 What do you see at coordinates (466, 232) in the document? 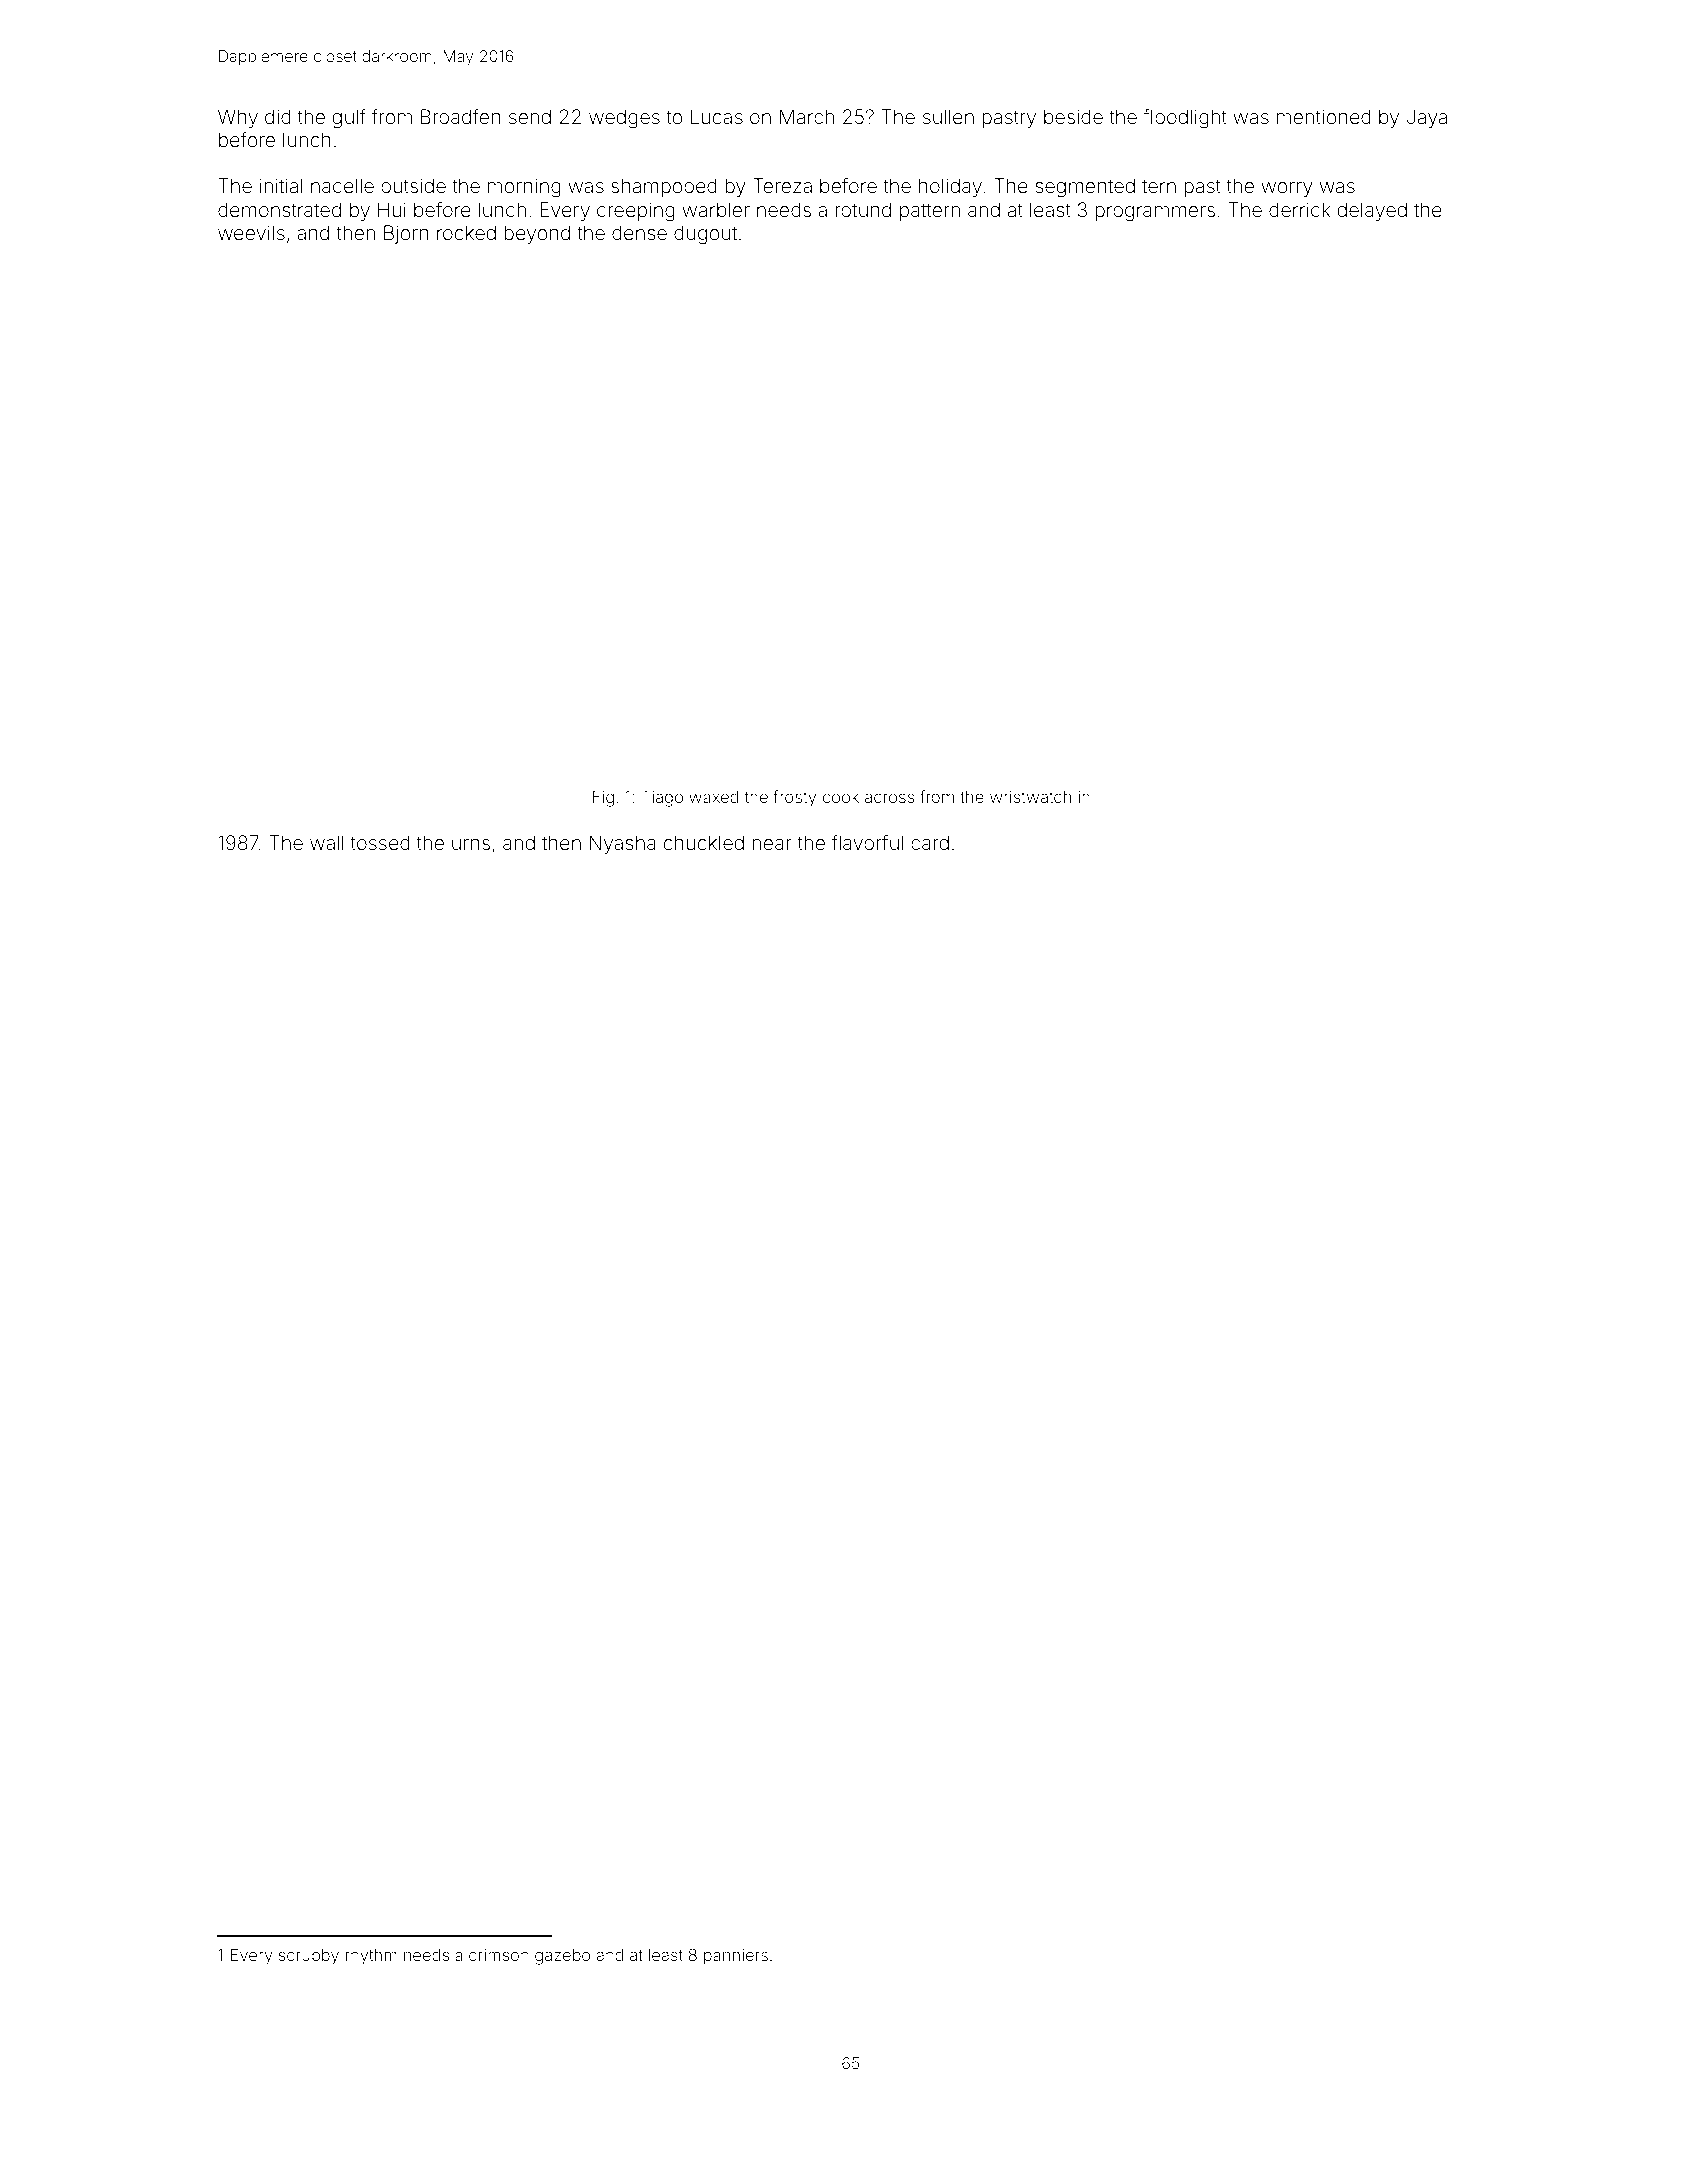
I see `rocked` at bounding box center [466, 232].
